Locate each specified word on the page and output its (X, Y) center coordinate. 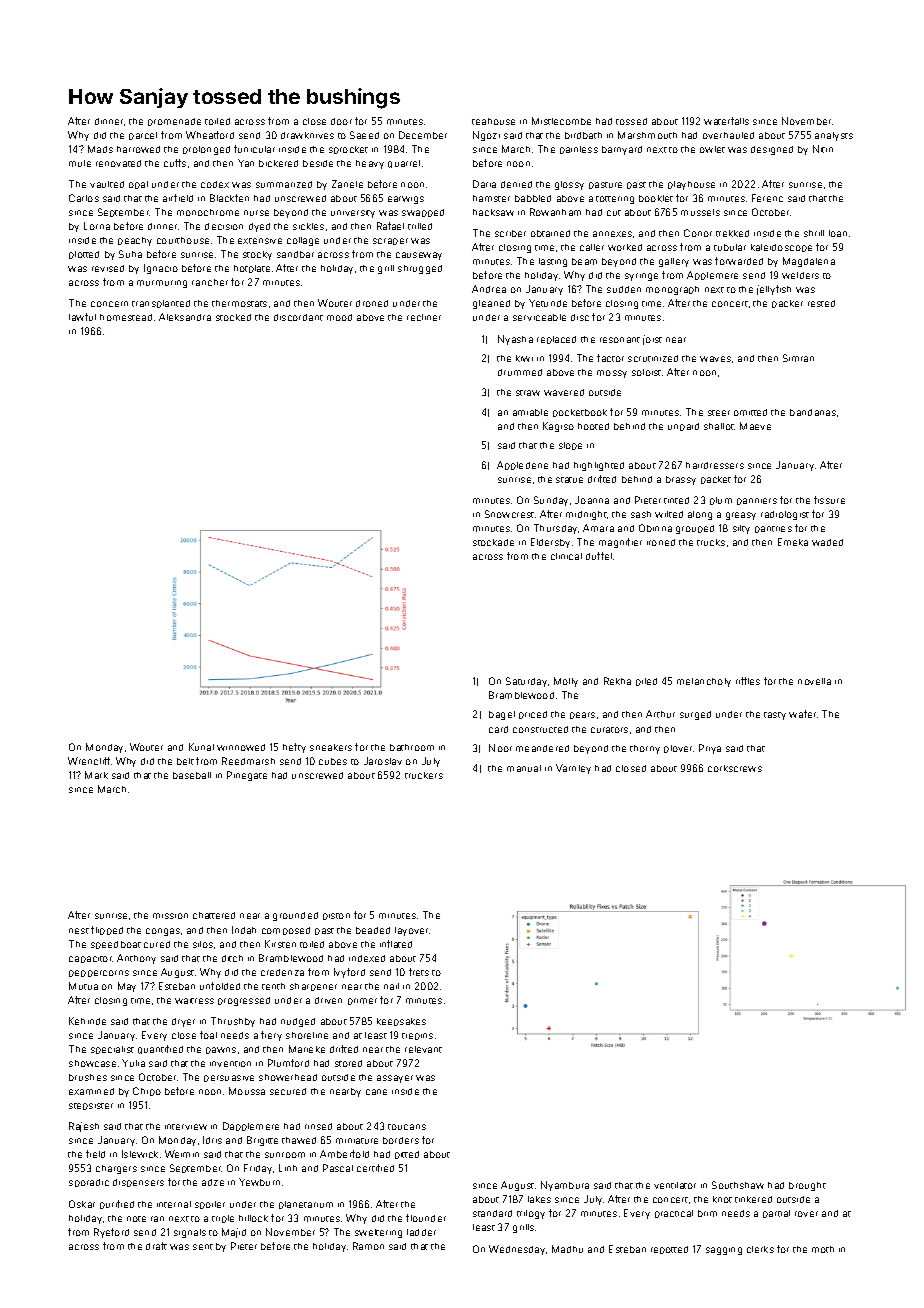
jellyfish (774, 290)
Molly (566, 682)
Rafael (390, 226)
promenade (174, 122)
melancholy (704, 682)
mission (170, 916)
